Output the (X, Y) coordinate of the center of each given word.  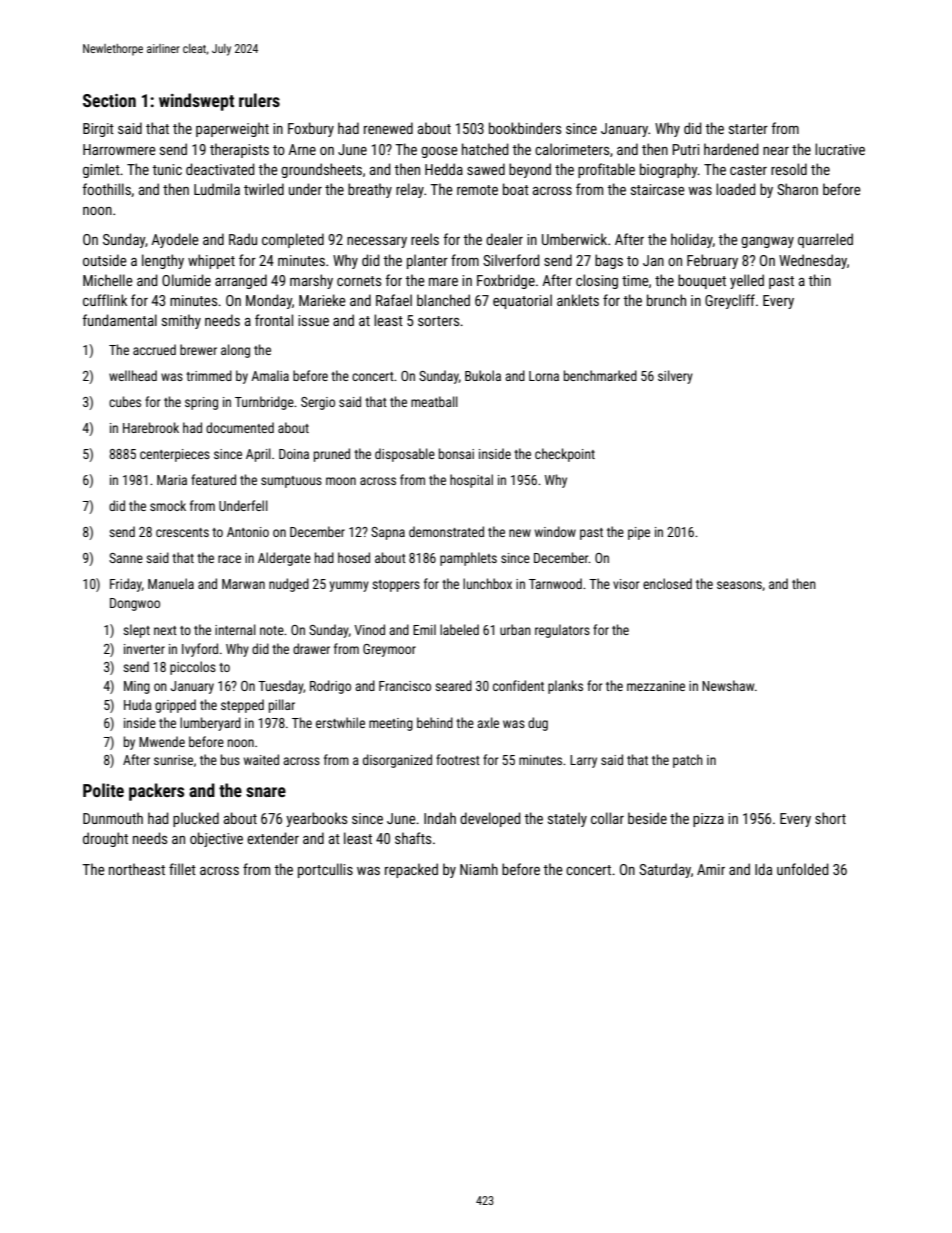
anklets (578, 300)
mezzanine (656, 686)
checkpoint (565, 455)
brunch (666, 300)
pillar (282, 706)
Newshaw (728, 685)
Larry (583, 761)
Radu (243, 239)
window (555, 531)
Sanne (126, 558)
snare (266, 792)
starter (748, 129)
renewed (388, 128)
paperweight (232, 129)
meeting (391, 724)
